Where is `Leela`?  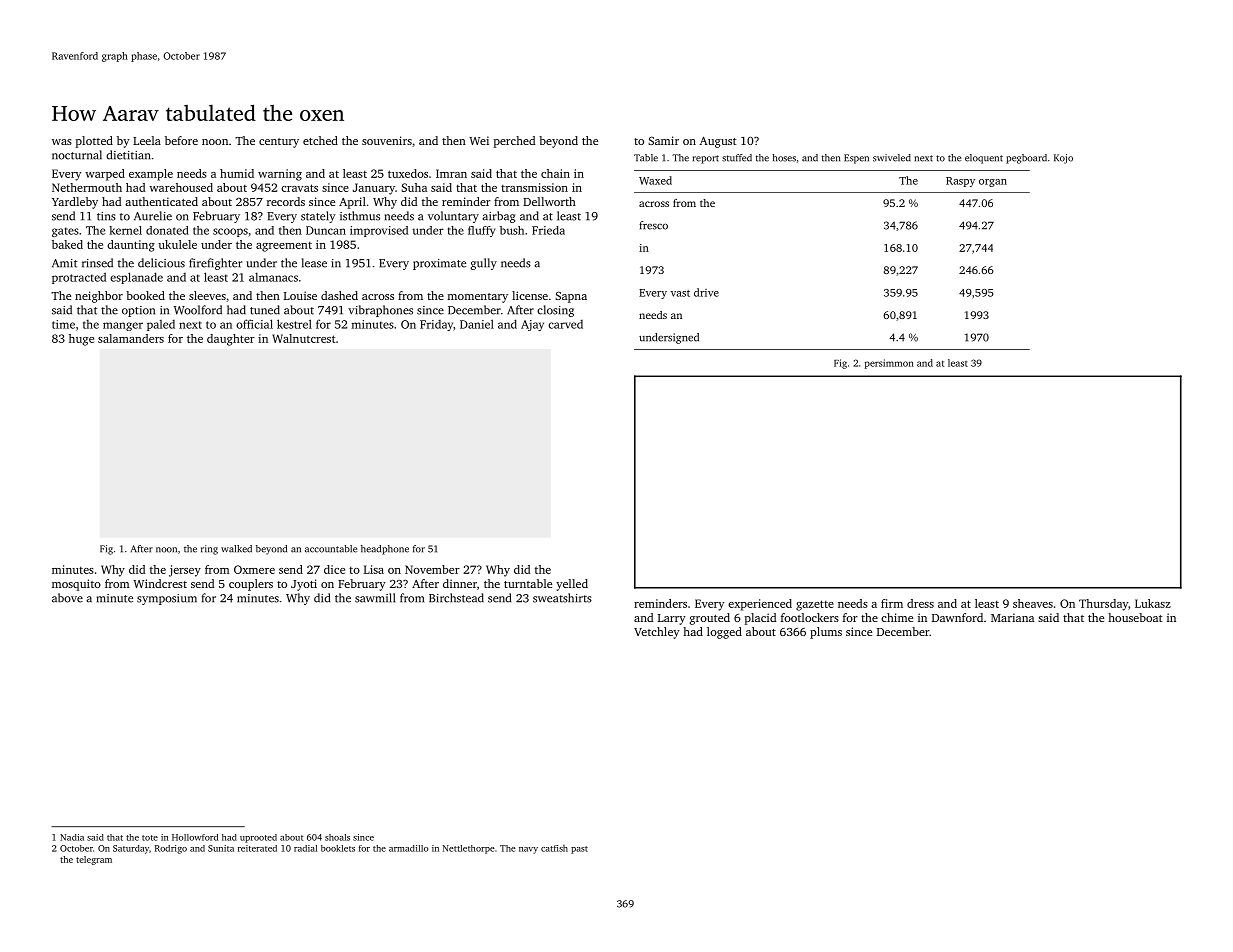
Leela is located at coordinates (147, 140).
